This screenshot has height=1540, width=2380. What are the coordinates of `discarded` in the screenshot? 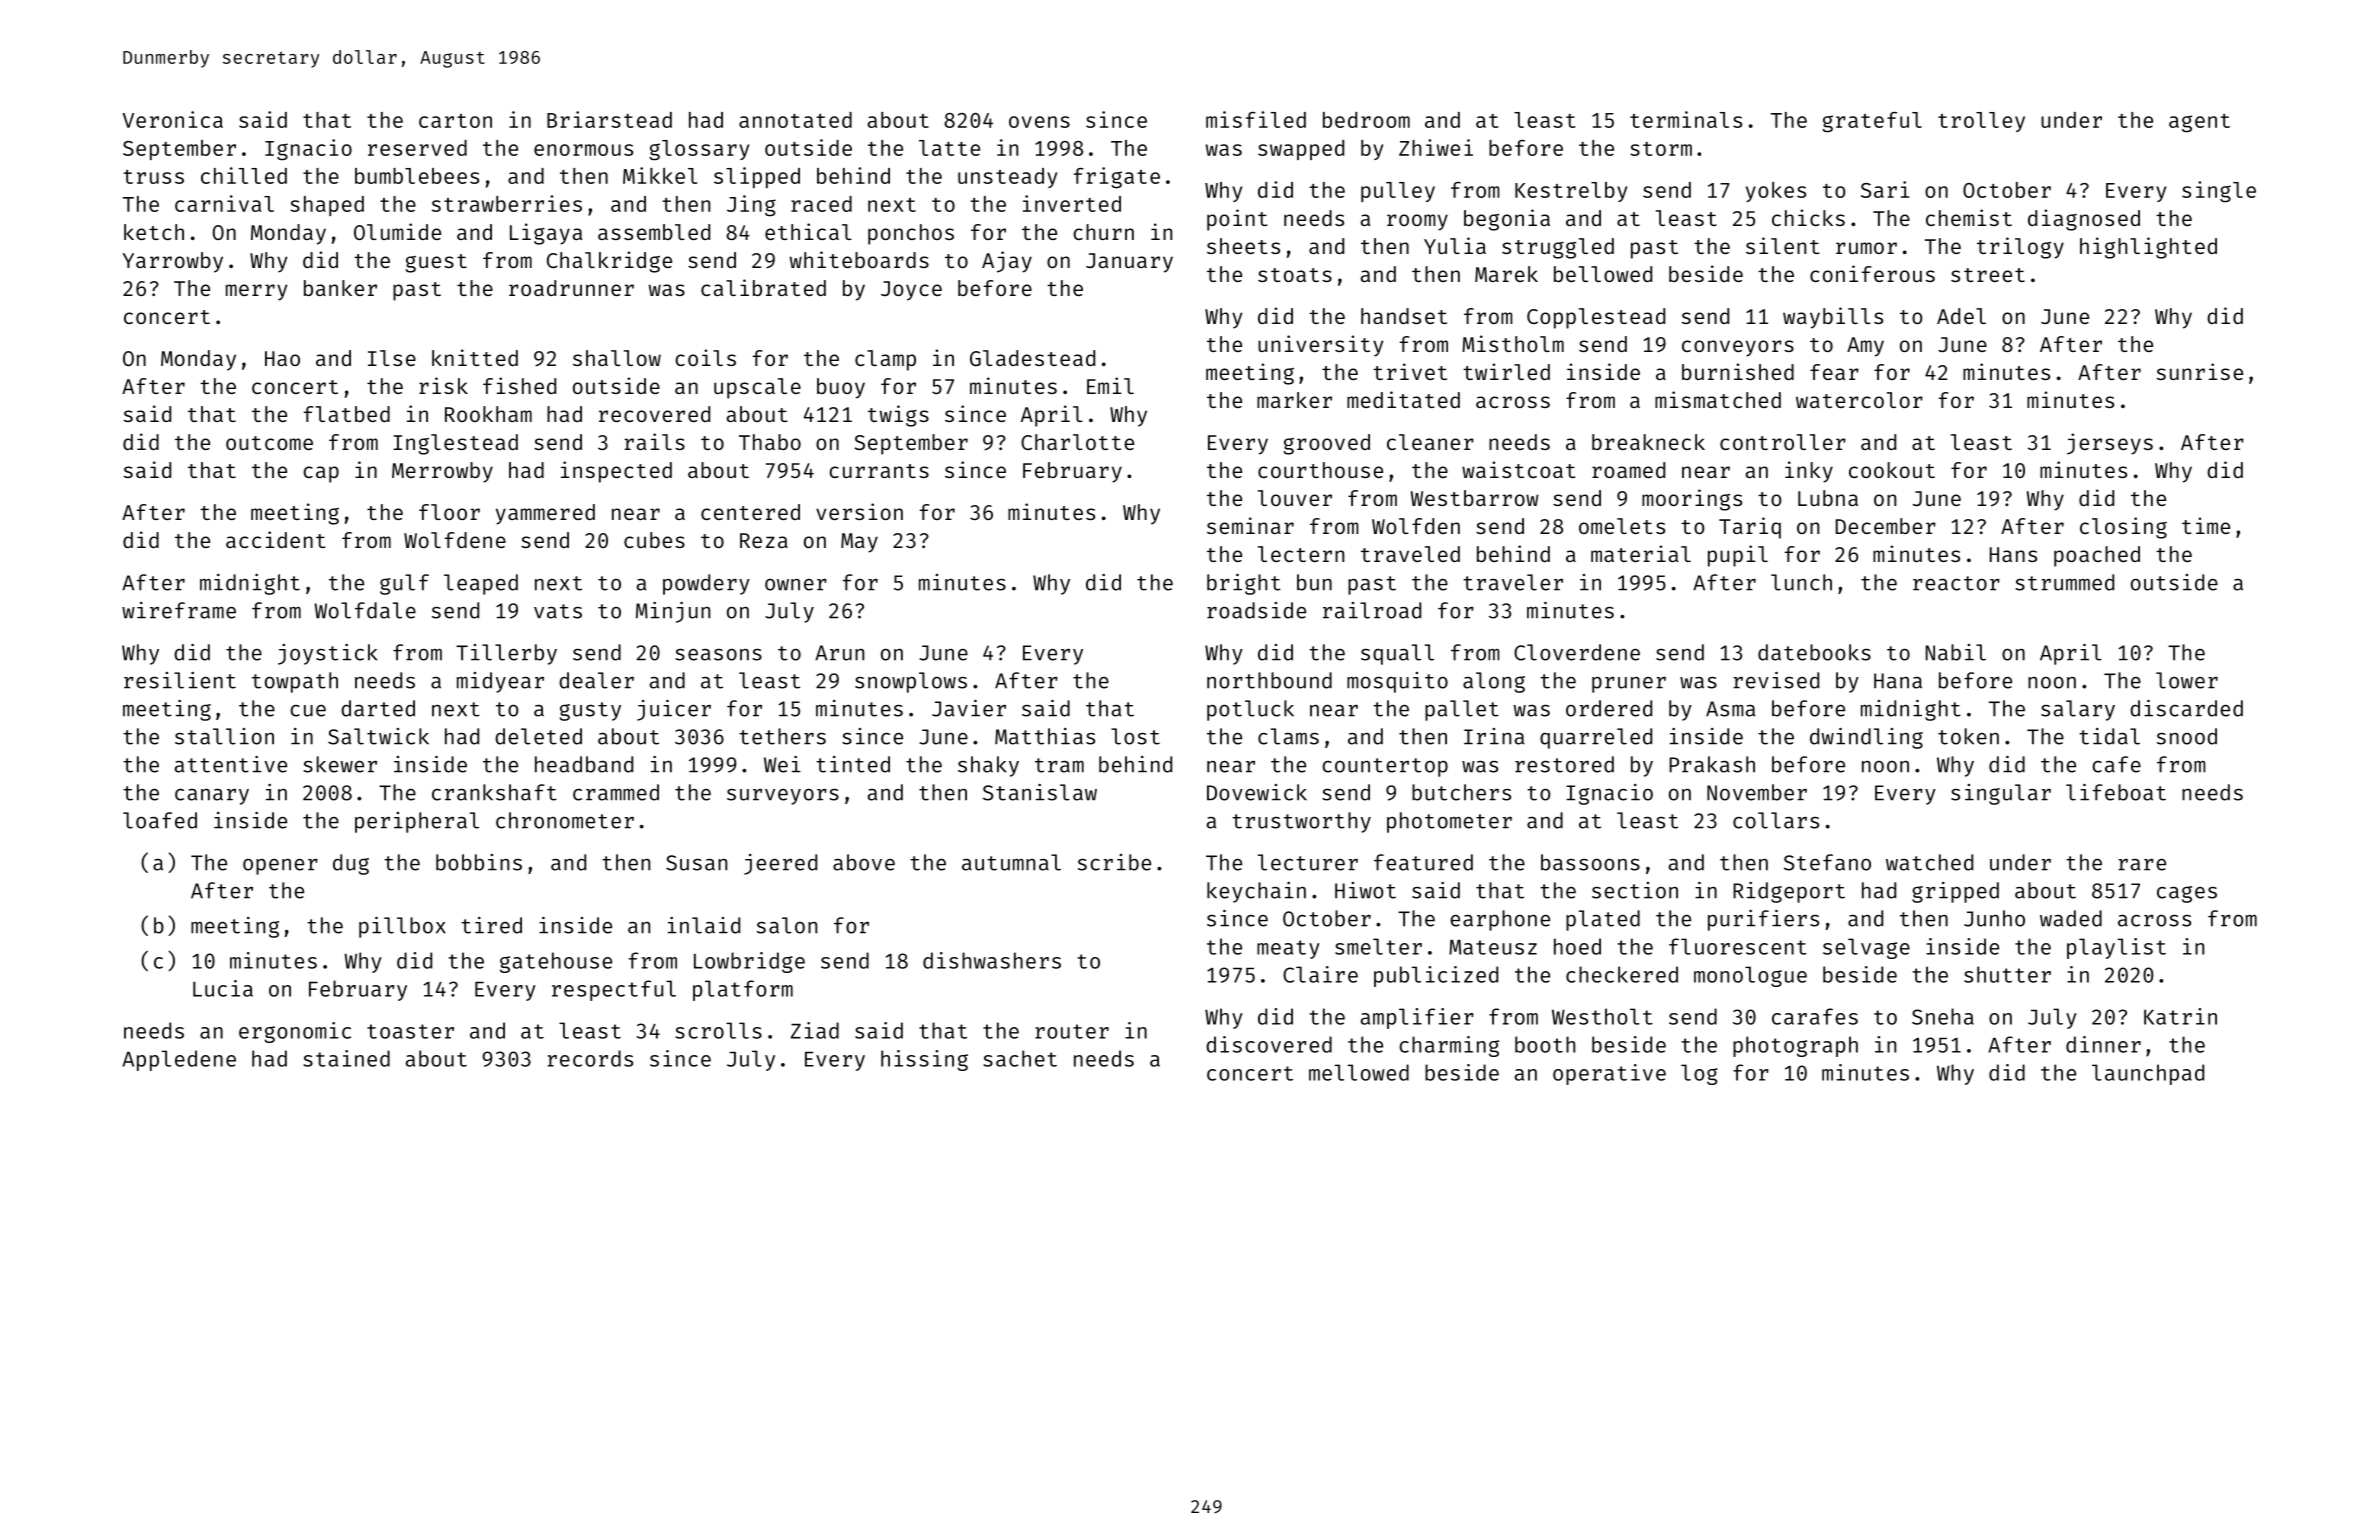 It's located at (2186, 708).
